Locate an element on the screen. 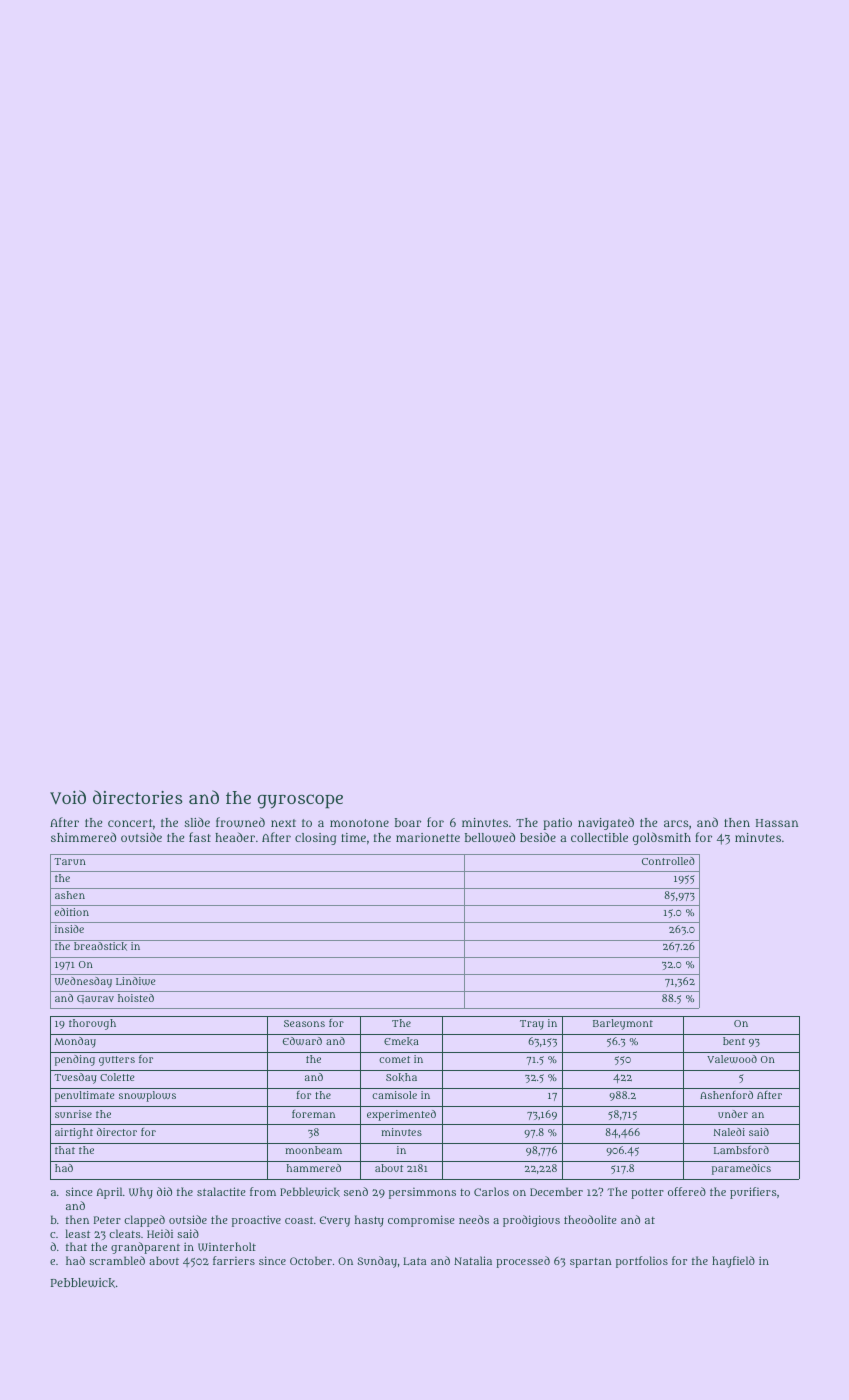 The height and width of the screenshot is (1400, 849). gutters is located at coordinates (117, 1061).
